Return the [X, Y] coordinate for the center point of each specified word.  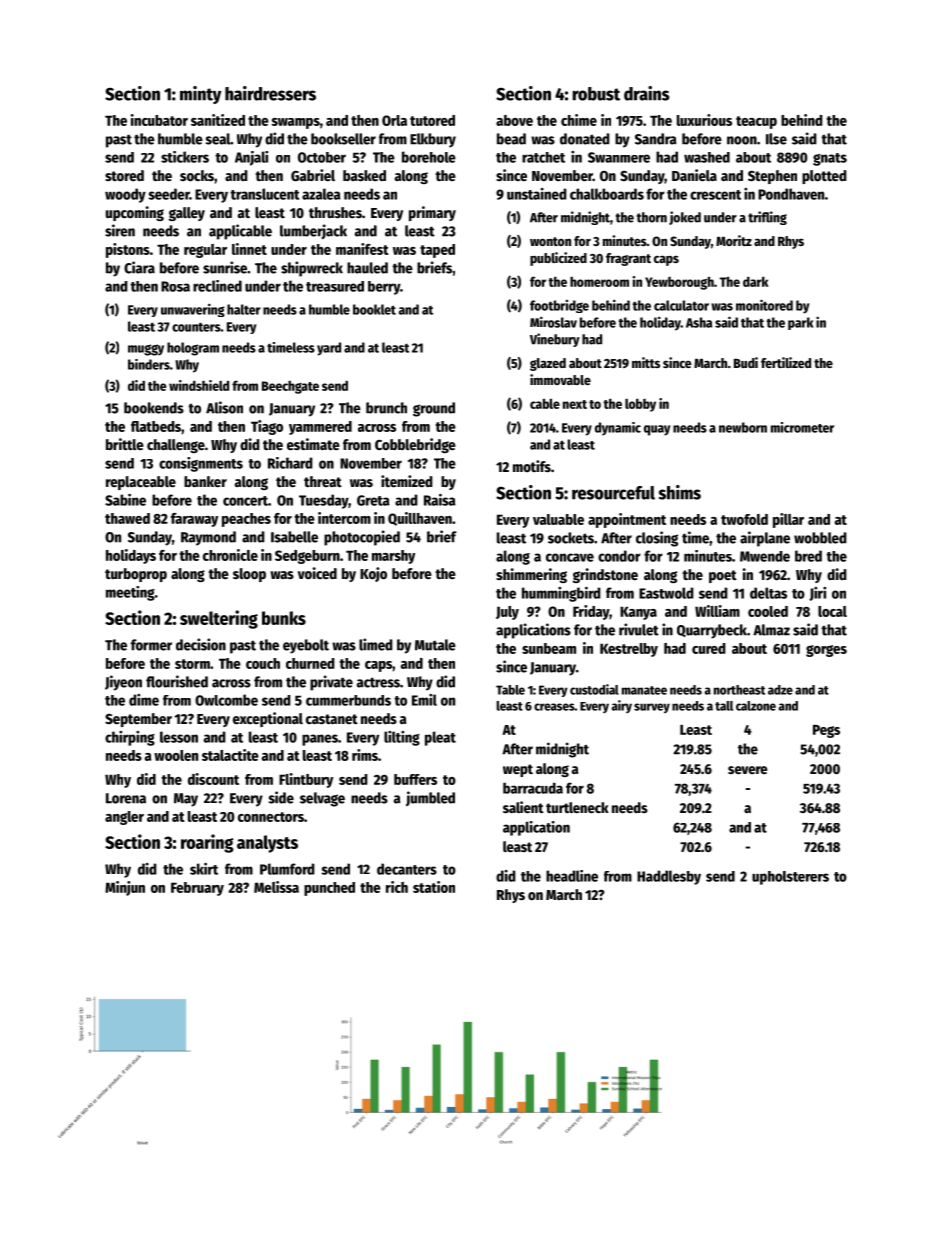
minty [200, 95]
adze [780, 690]
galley [187, 214]
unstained [537, 194]
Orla [394, 120]
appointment [627, 520]
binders [149, 364]
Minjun [125, 888]
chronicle [230, 555]
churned [310, 663]
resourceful [613, 493]
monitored [764, 305]
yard [329, 349]
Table [510, 690]
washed [707, 157]
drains [647, 93]
